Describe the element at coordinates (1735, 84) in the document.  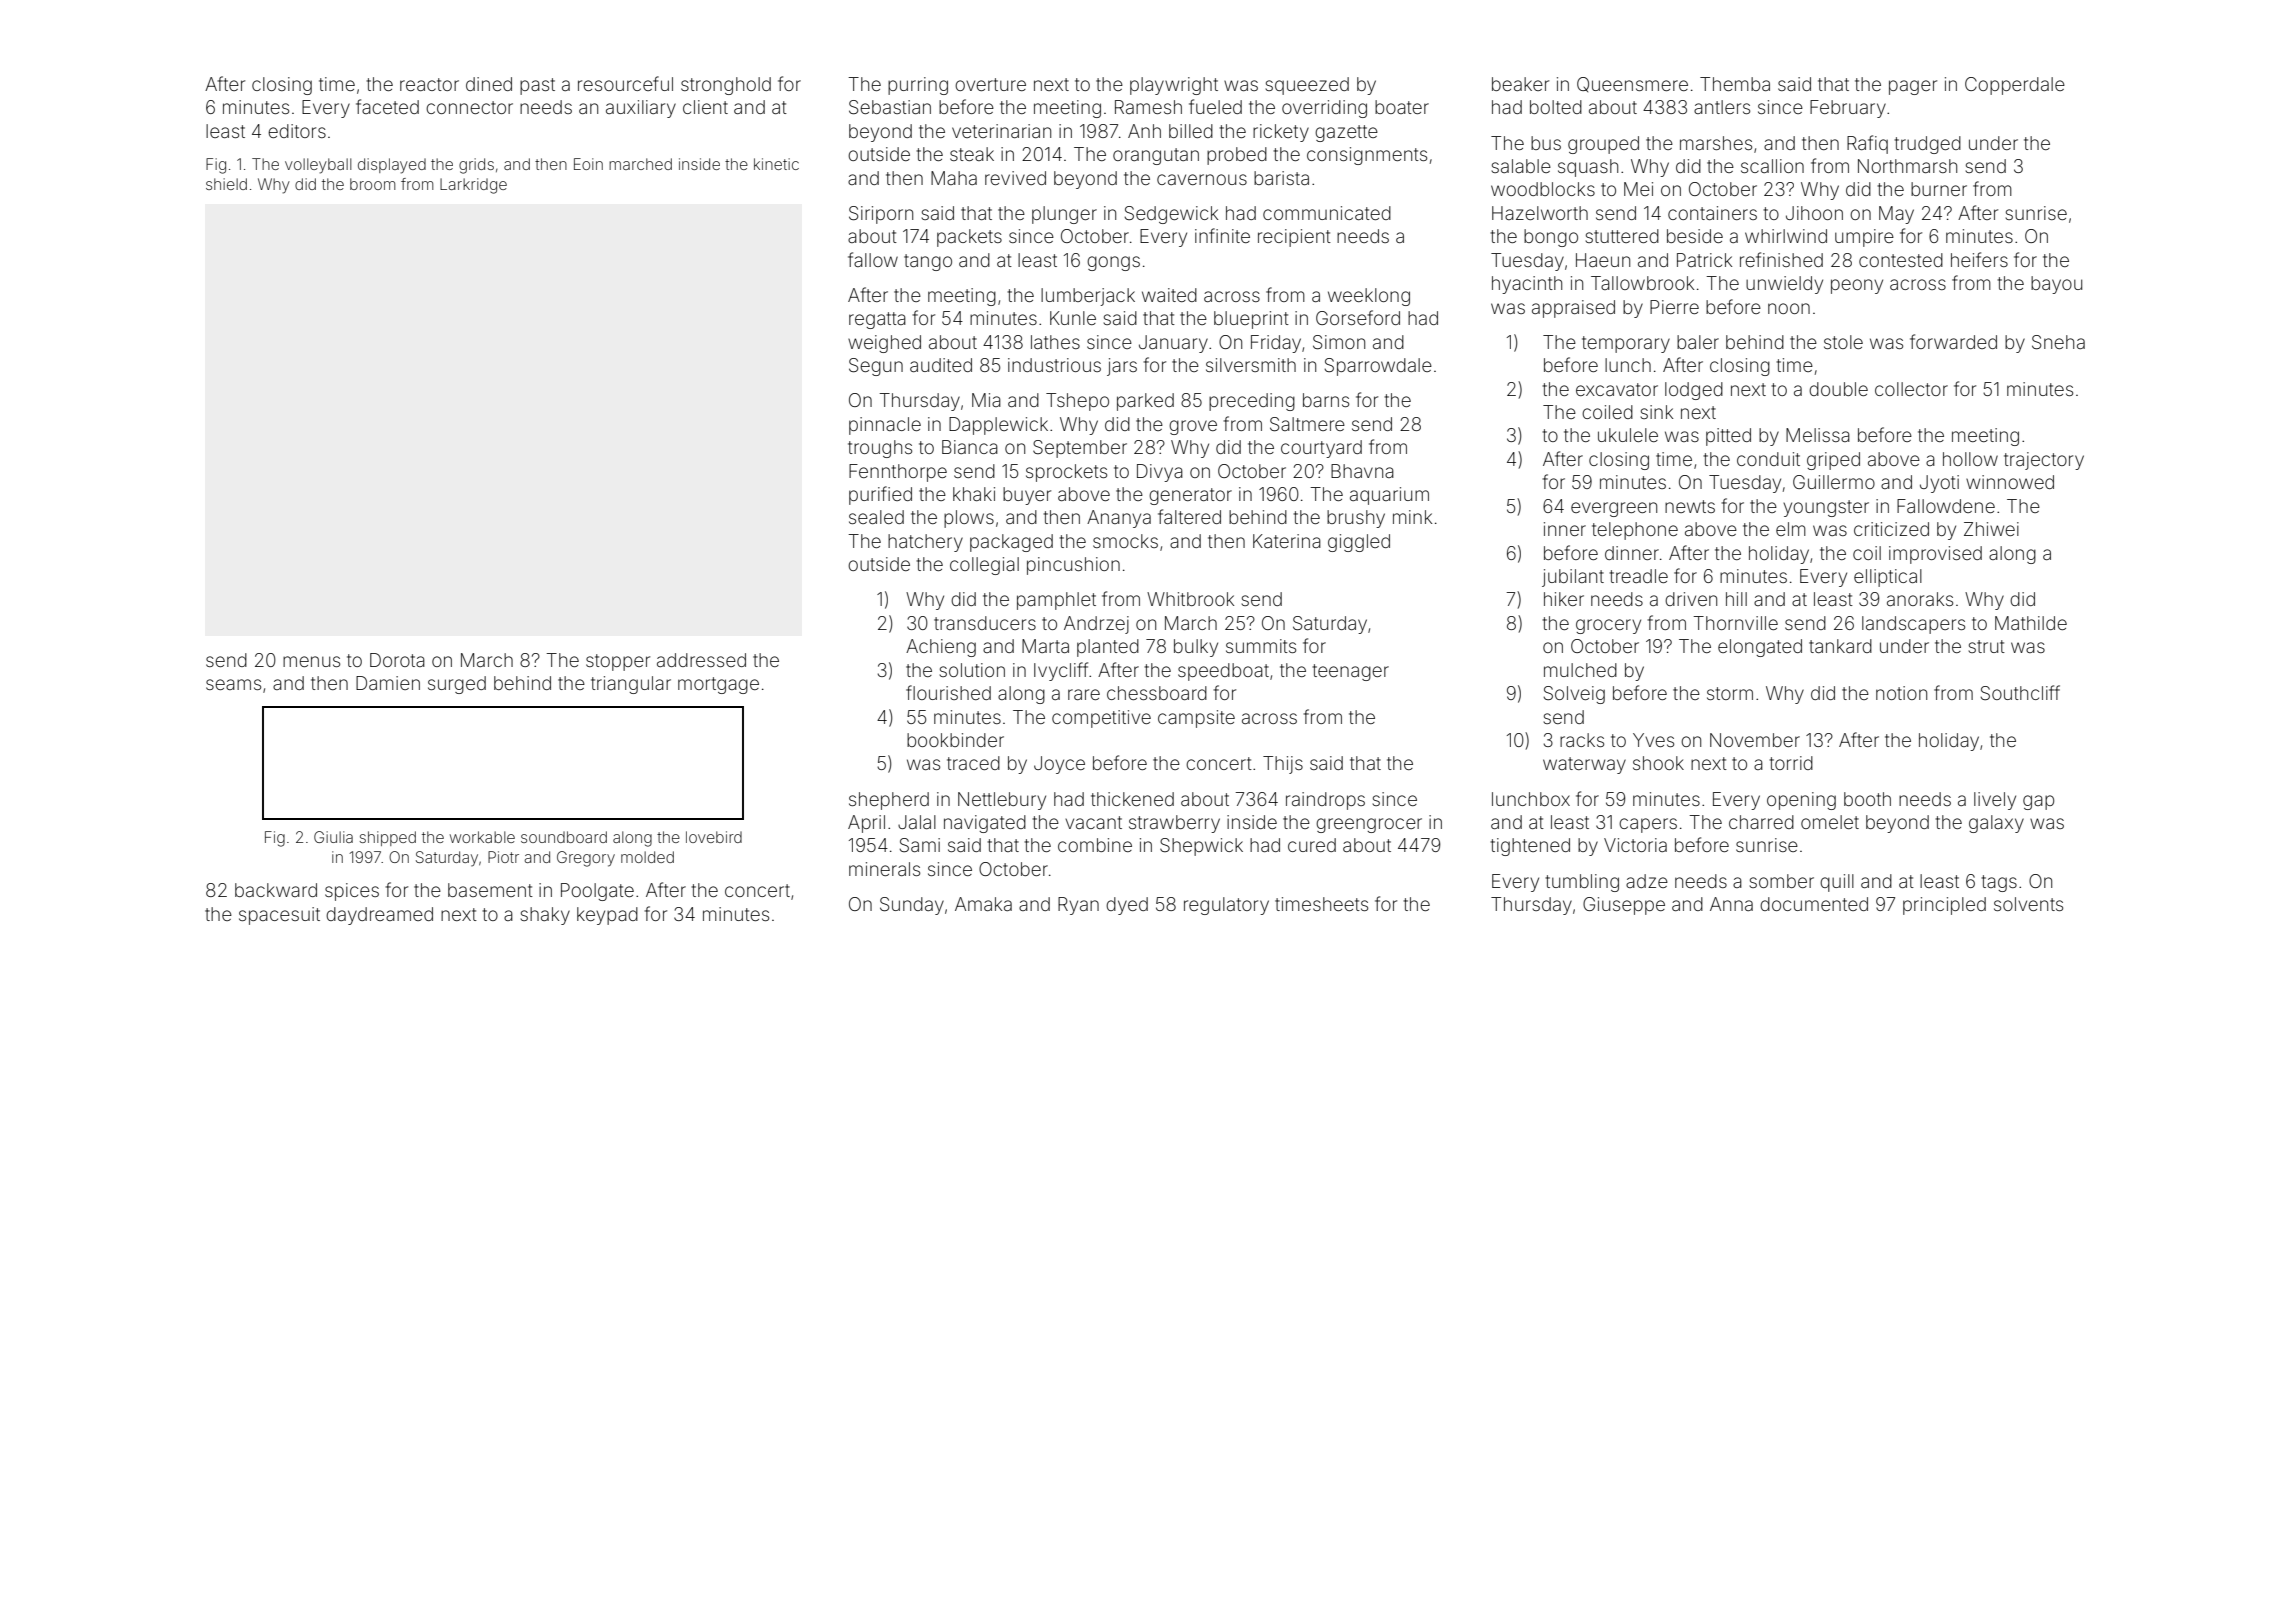
I see `Themba` at that location.
